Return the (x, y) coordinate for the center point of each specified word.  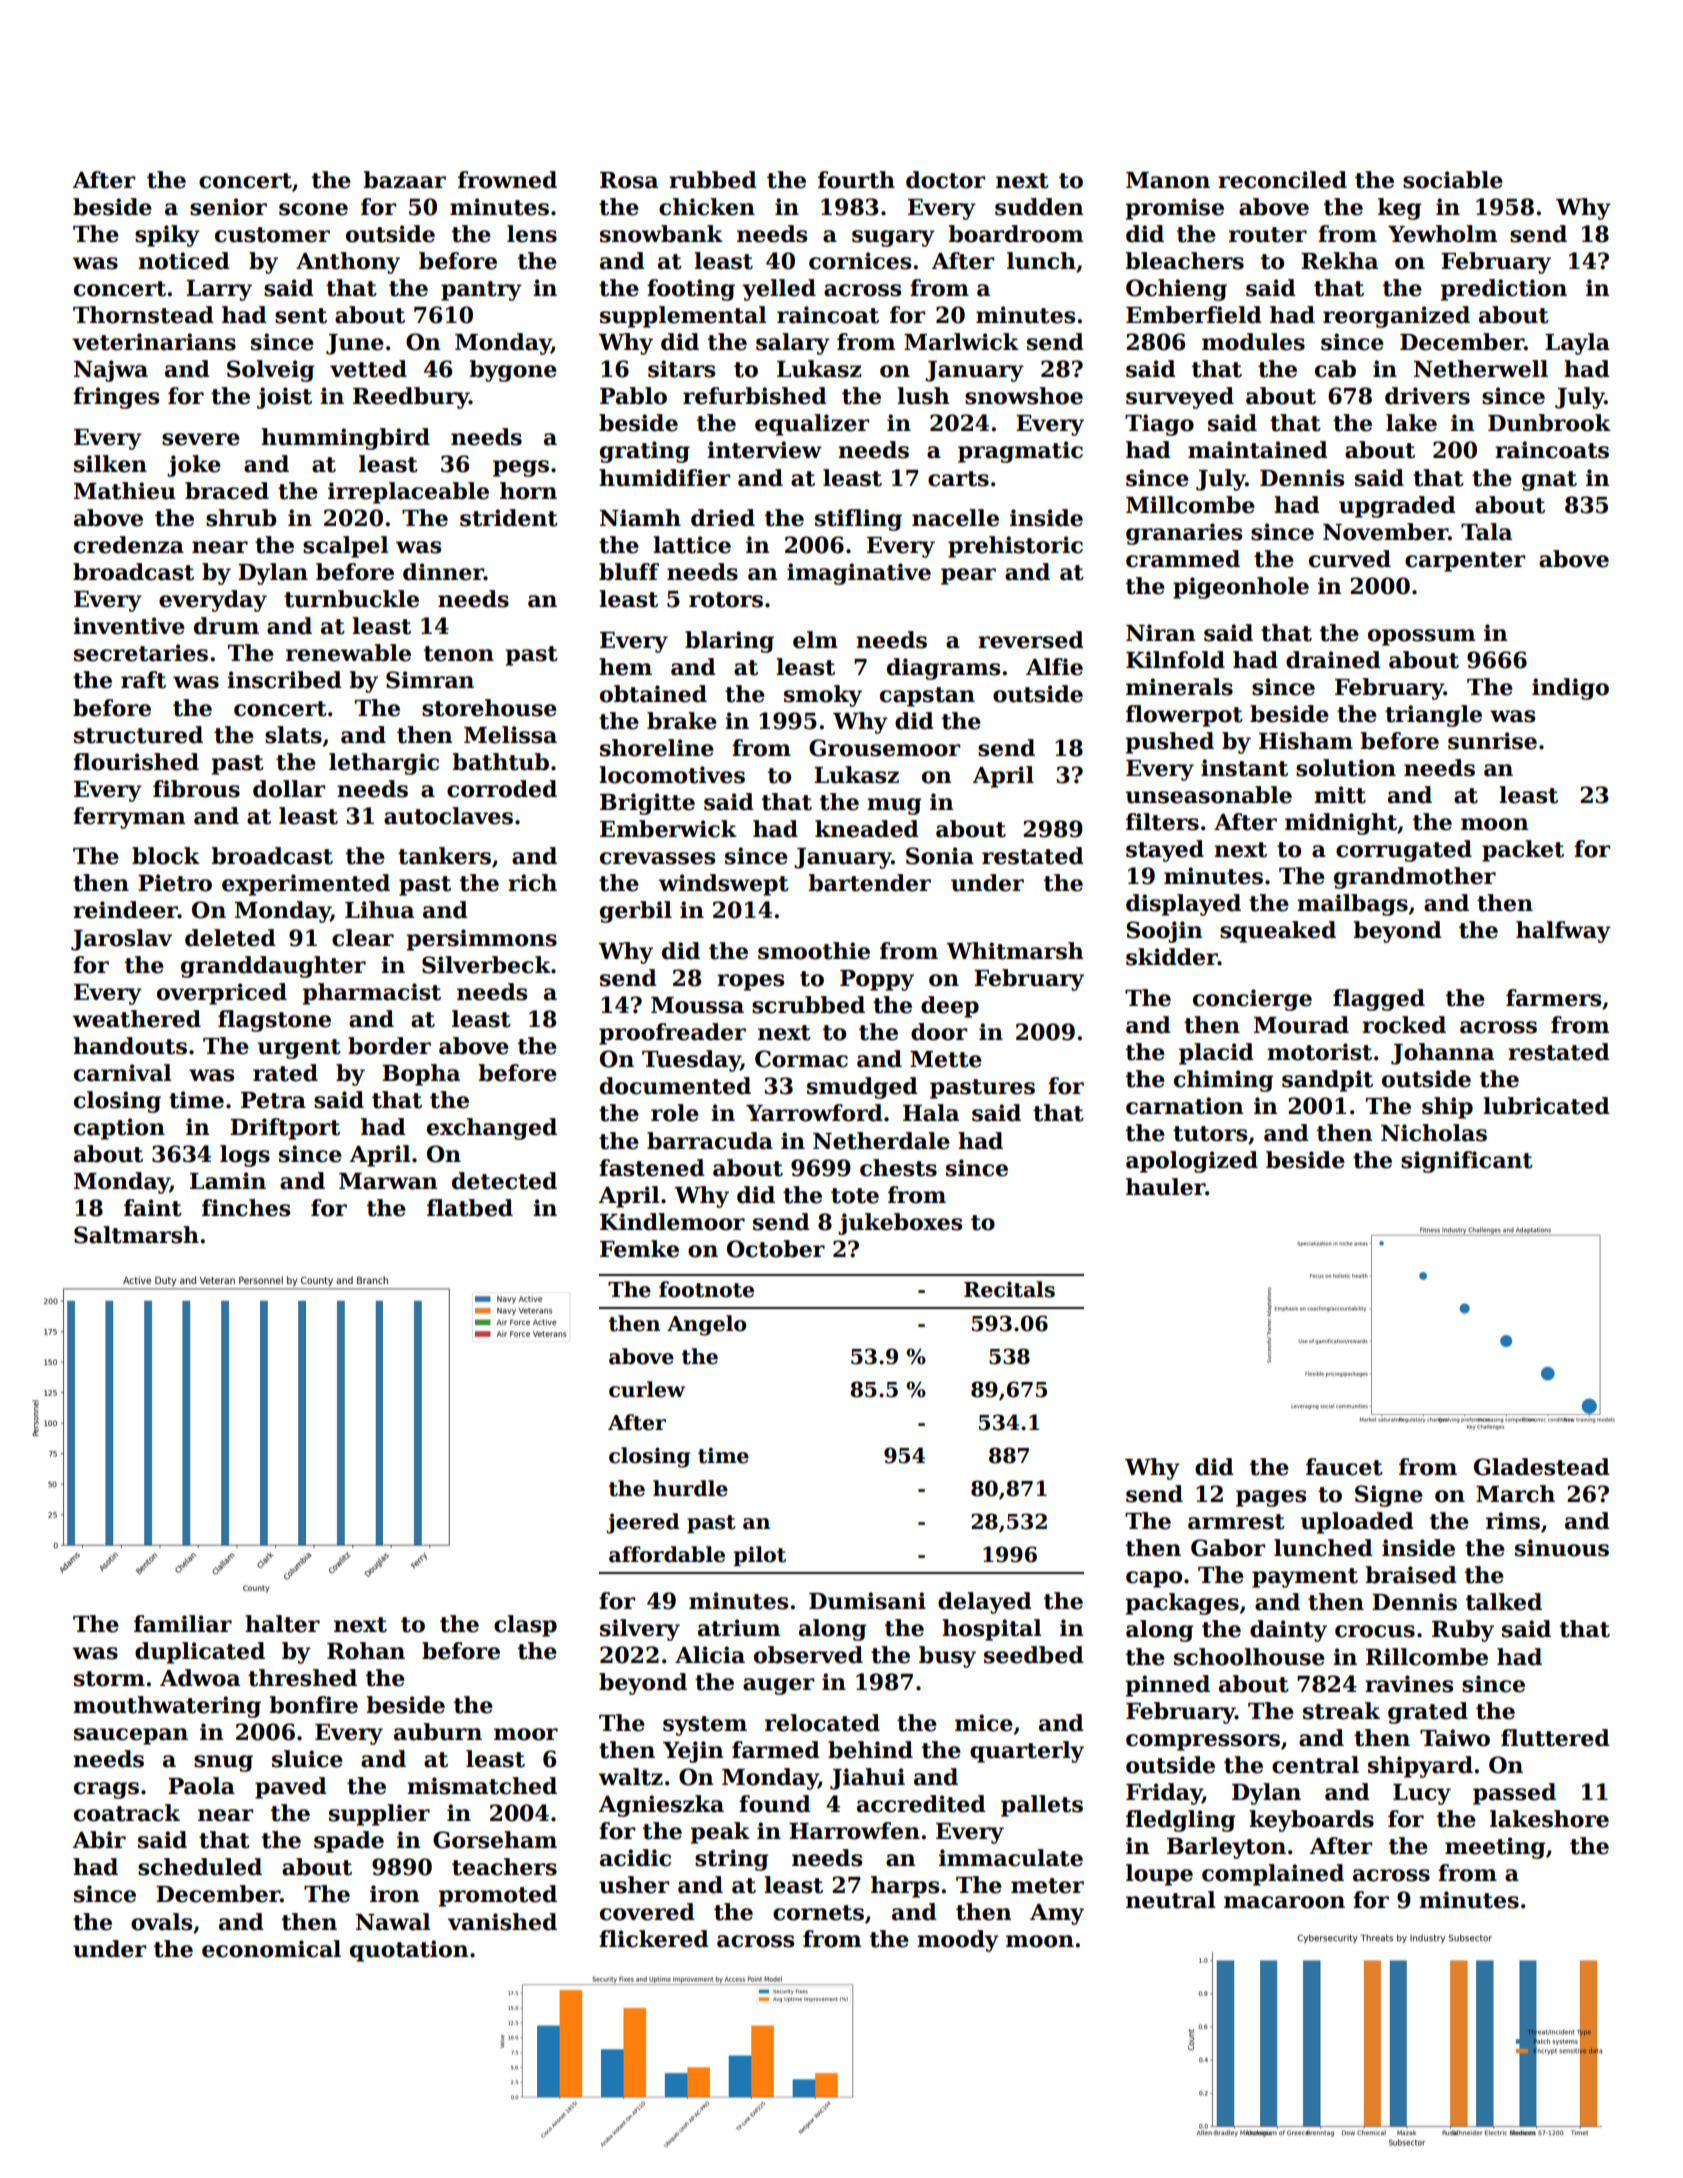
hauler (1166, 1187)
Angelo (706, 1325)
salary (793, 344)
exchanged (492, 1129)
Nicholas (1434, 1133)
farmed (776, 1750)
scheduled (200, 1867)
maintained (1258, 450)
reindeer (125, 910)
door (939, 1032)
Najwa (111, 371)
